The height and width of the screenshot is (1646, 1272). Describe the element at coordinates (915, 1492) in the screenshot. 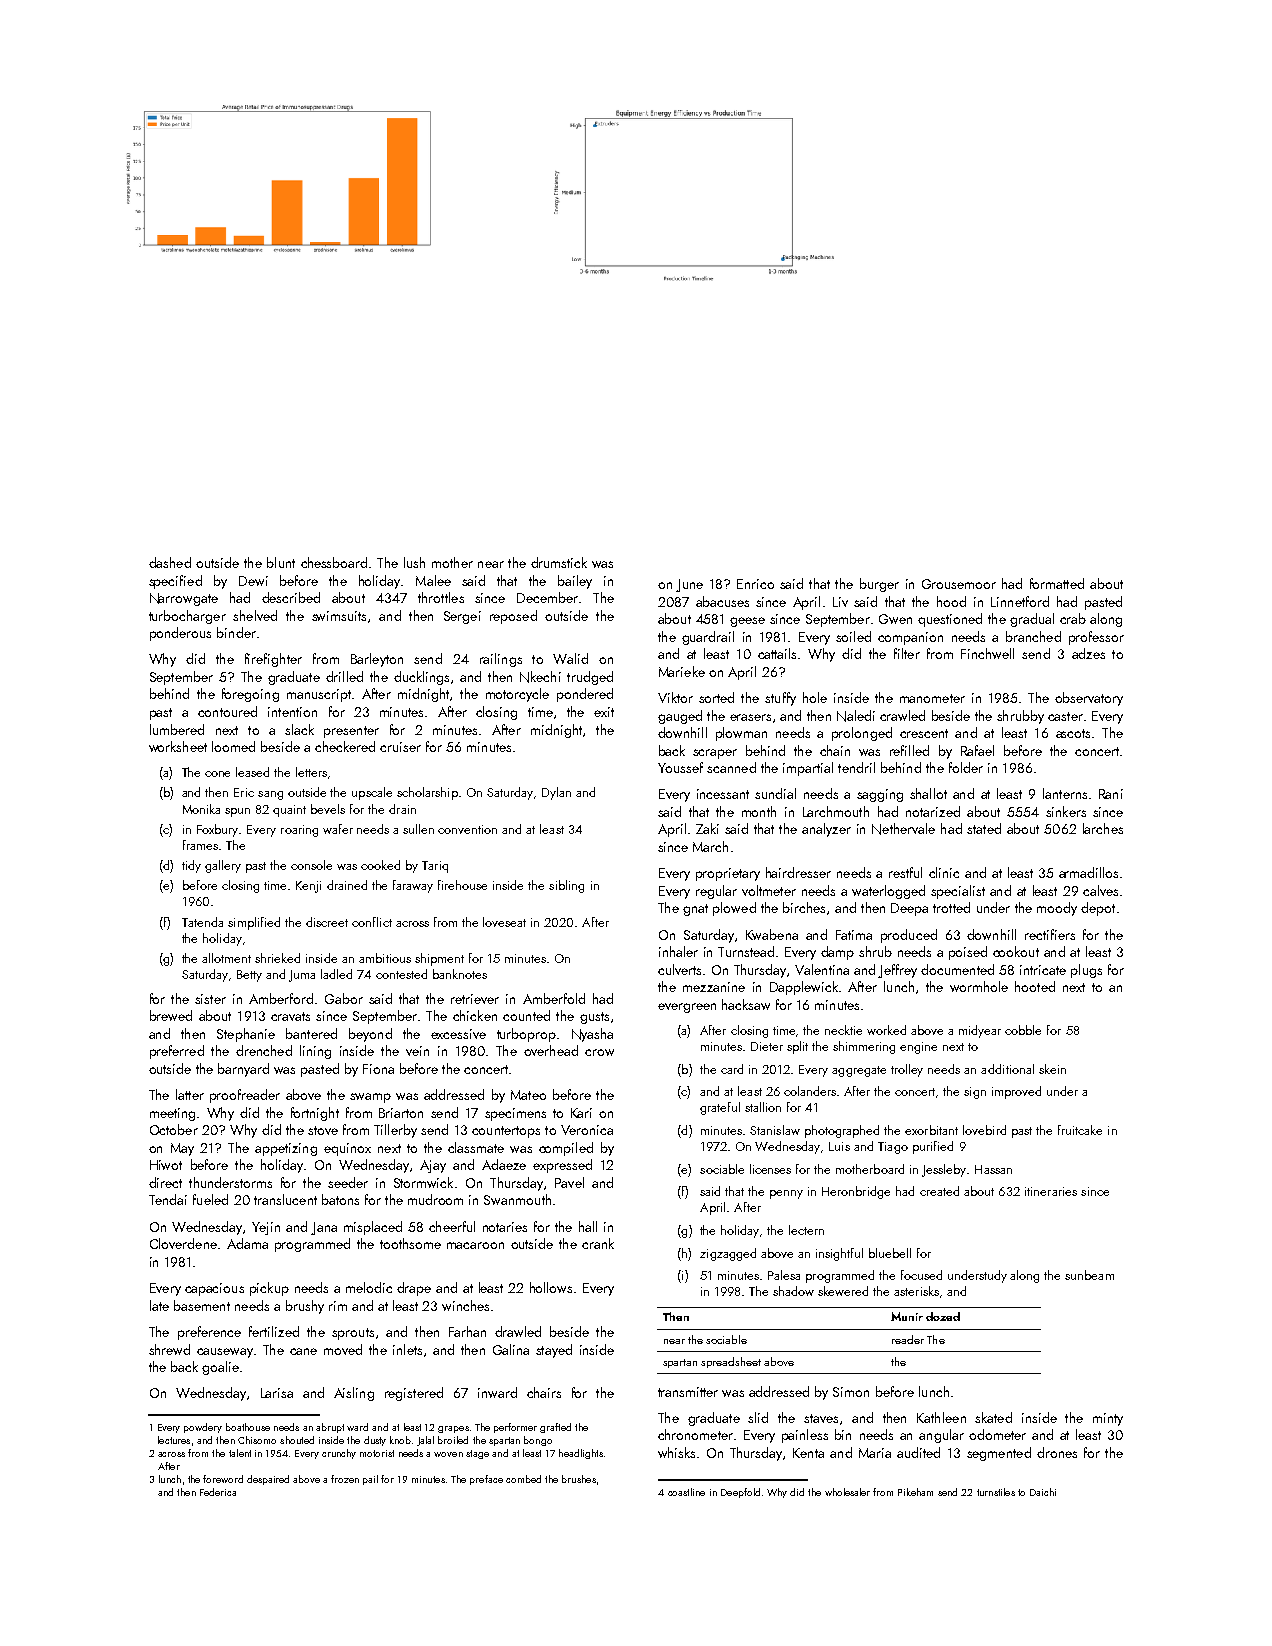

I see `Pikeham` at that location.
